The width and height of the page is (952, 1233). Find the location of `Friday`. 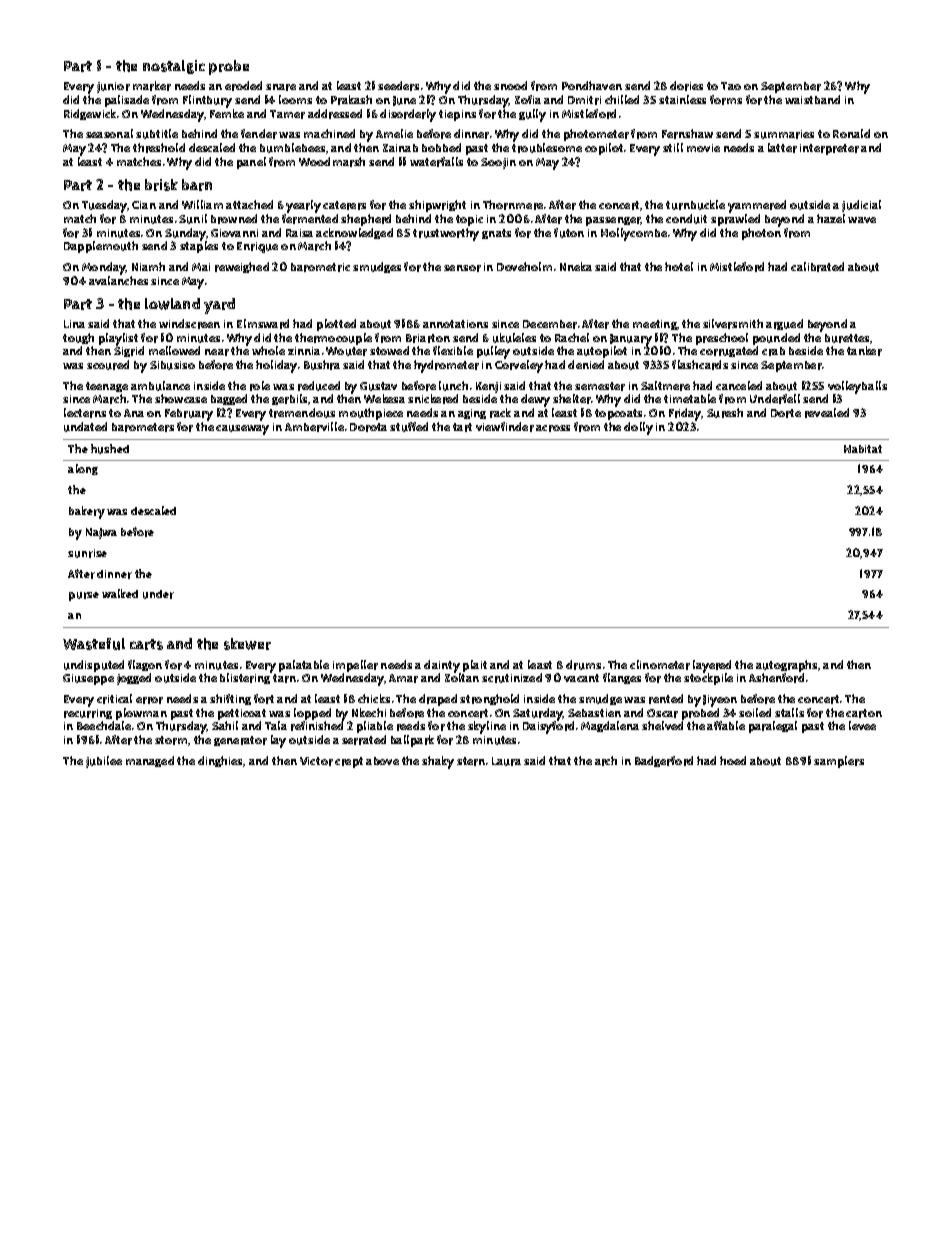

Friday is located at coordinates (685, 414).
